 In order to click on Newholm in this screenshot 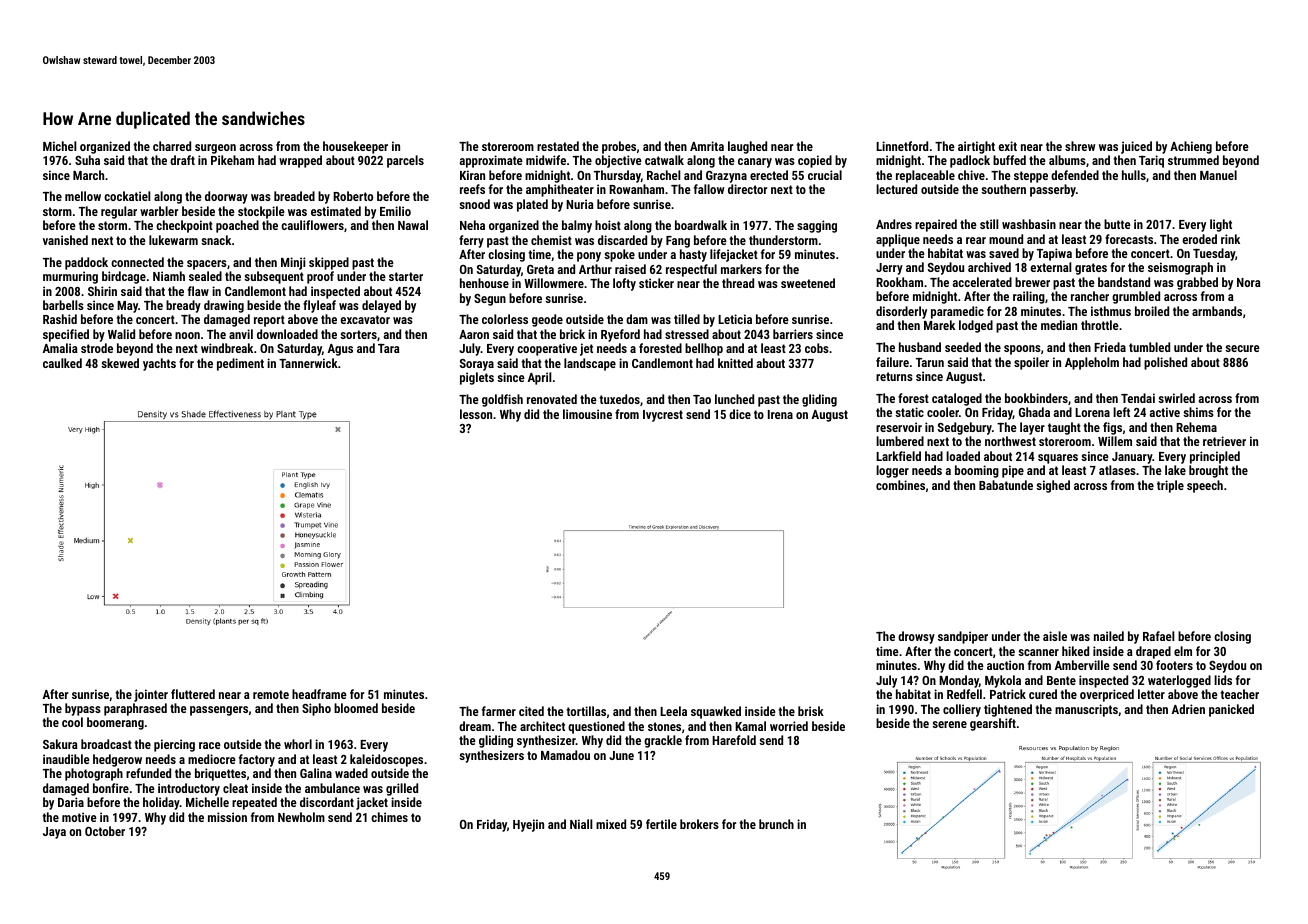, I will do `click(301, 817)`.
